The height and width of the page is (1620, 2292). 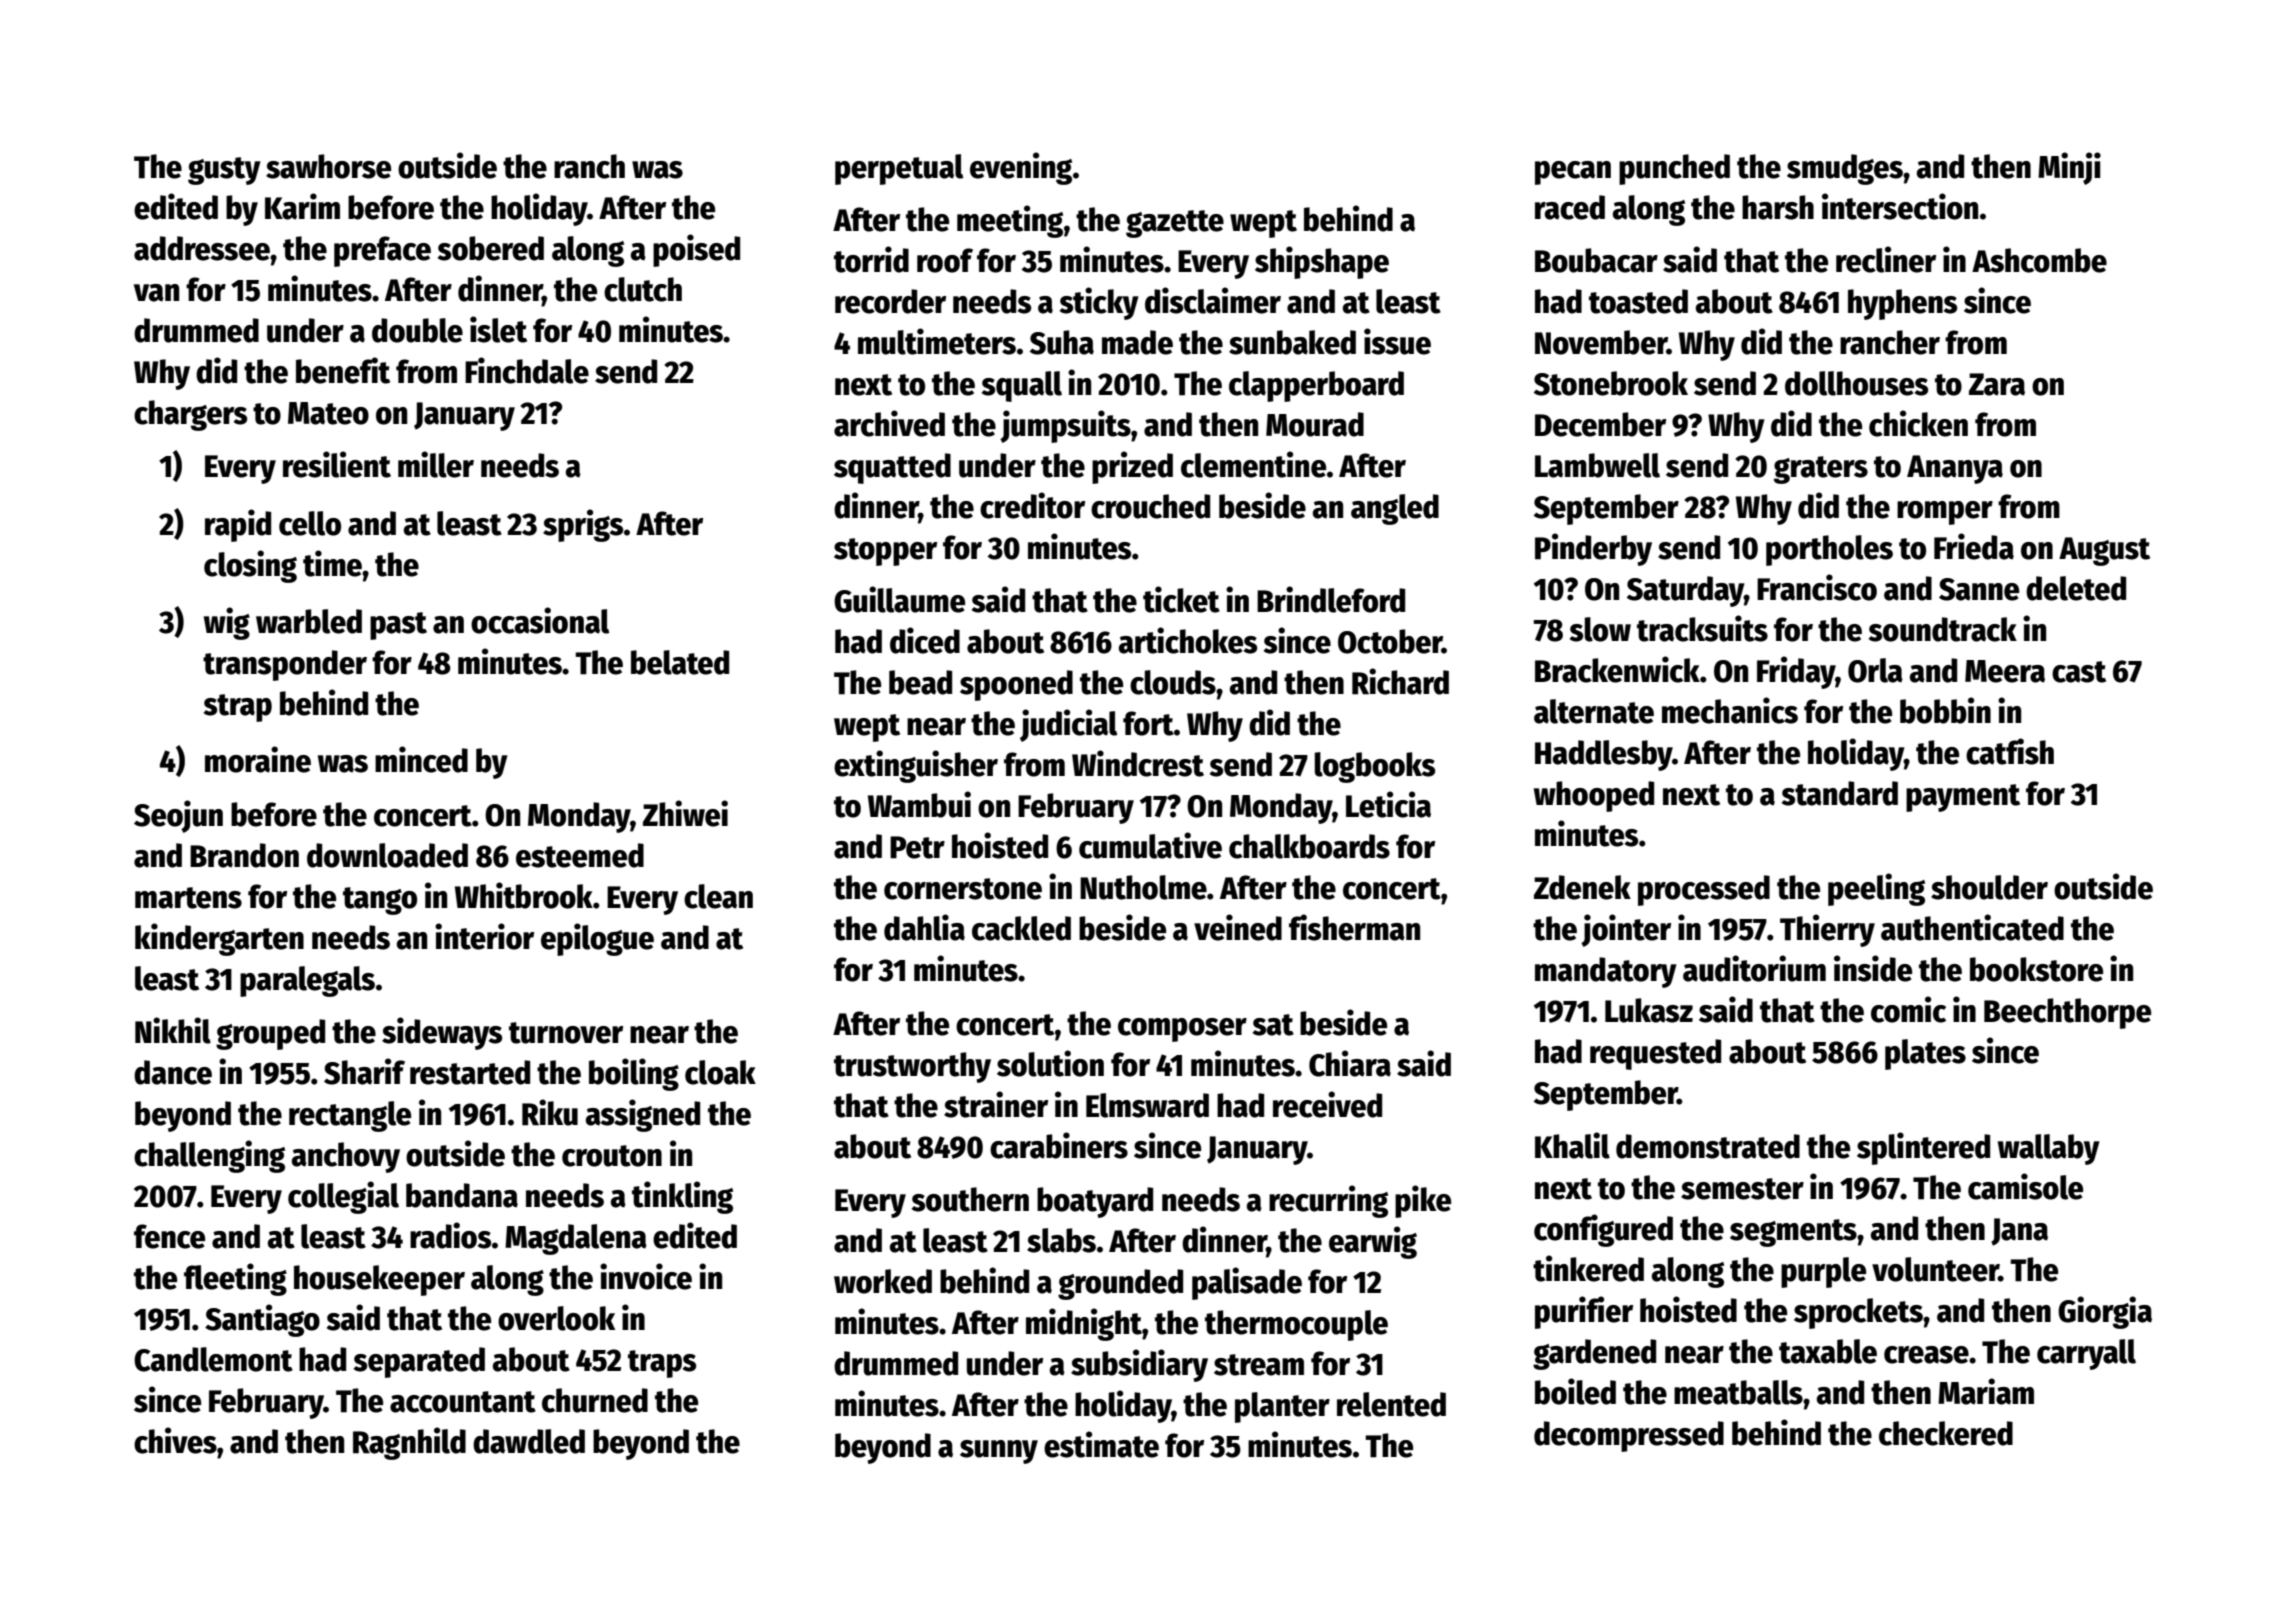 I want to click on evening, so click(x=1021, y=168).
